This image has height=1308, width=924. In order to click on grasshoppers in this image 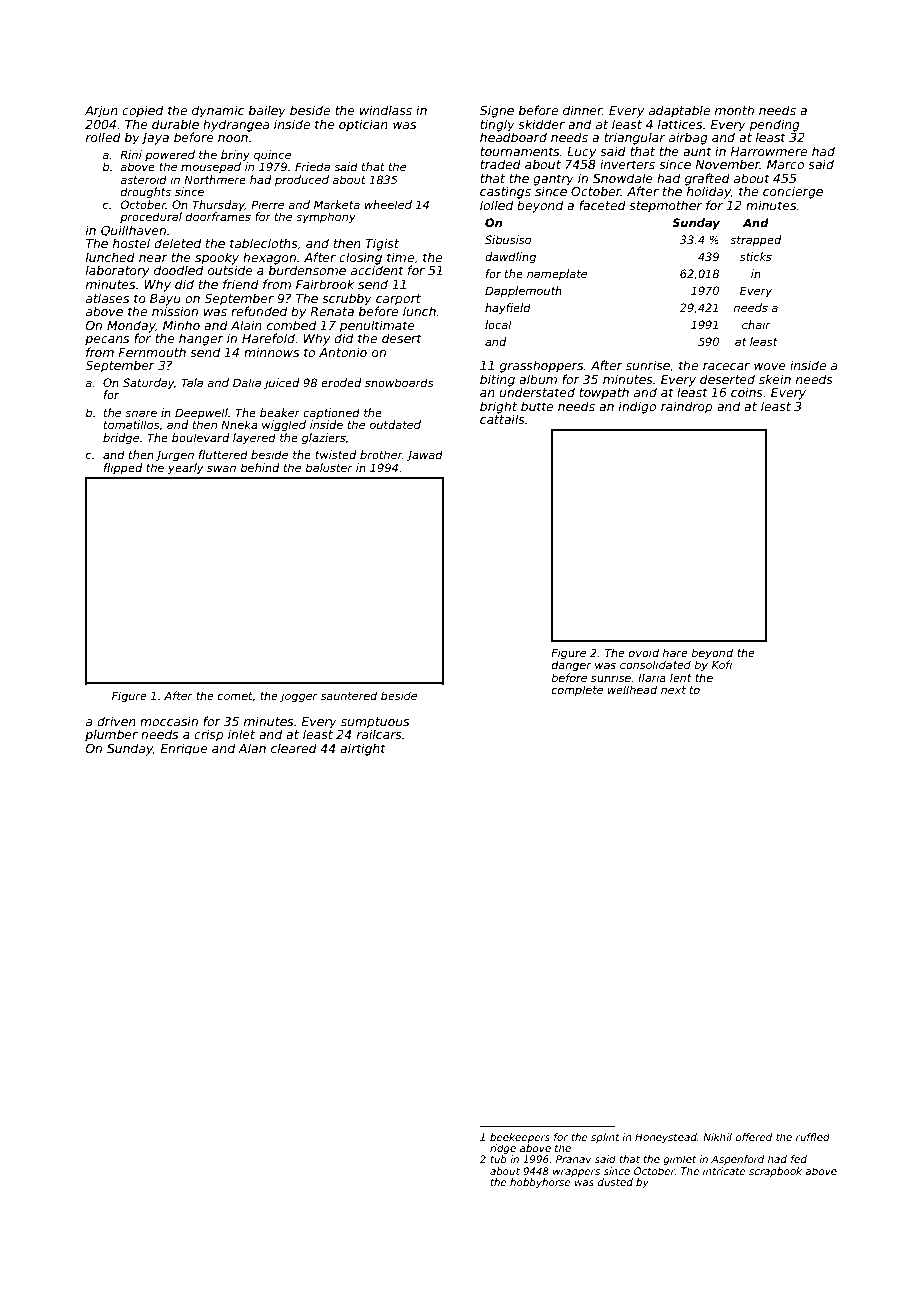, I will do `click(541, 366)`.
